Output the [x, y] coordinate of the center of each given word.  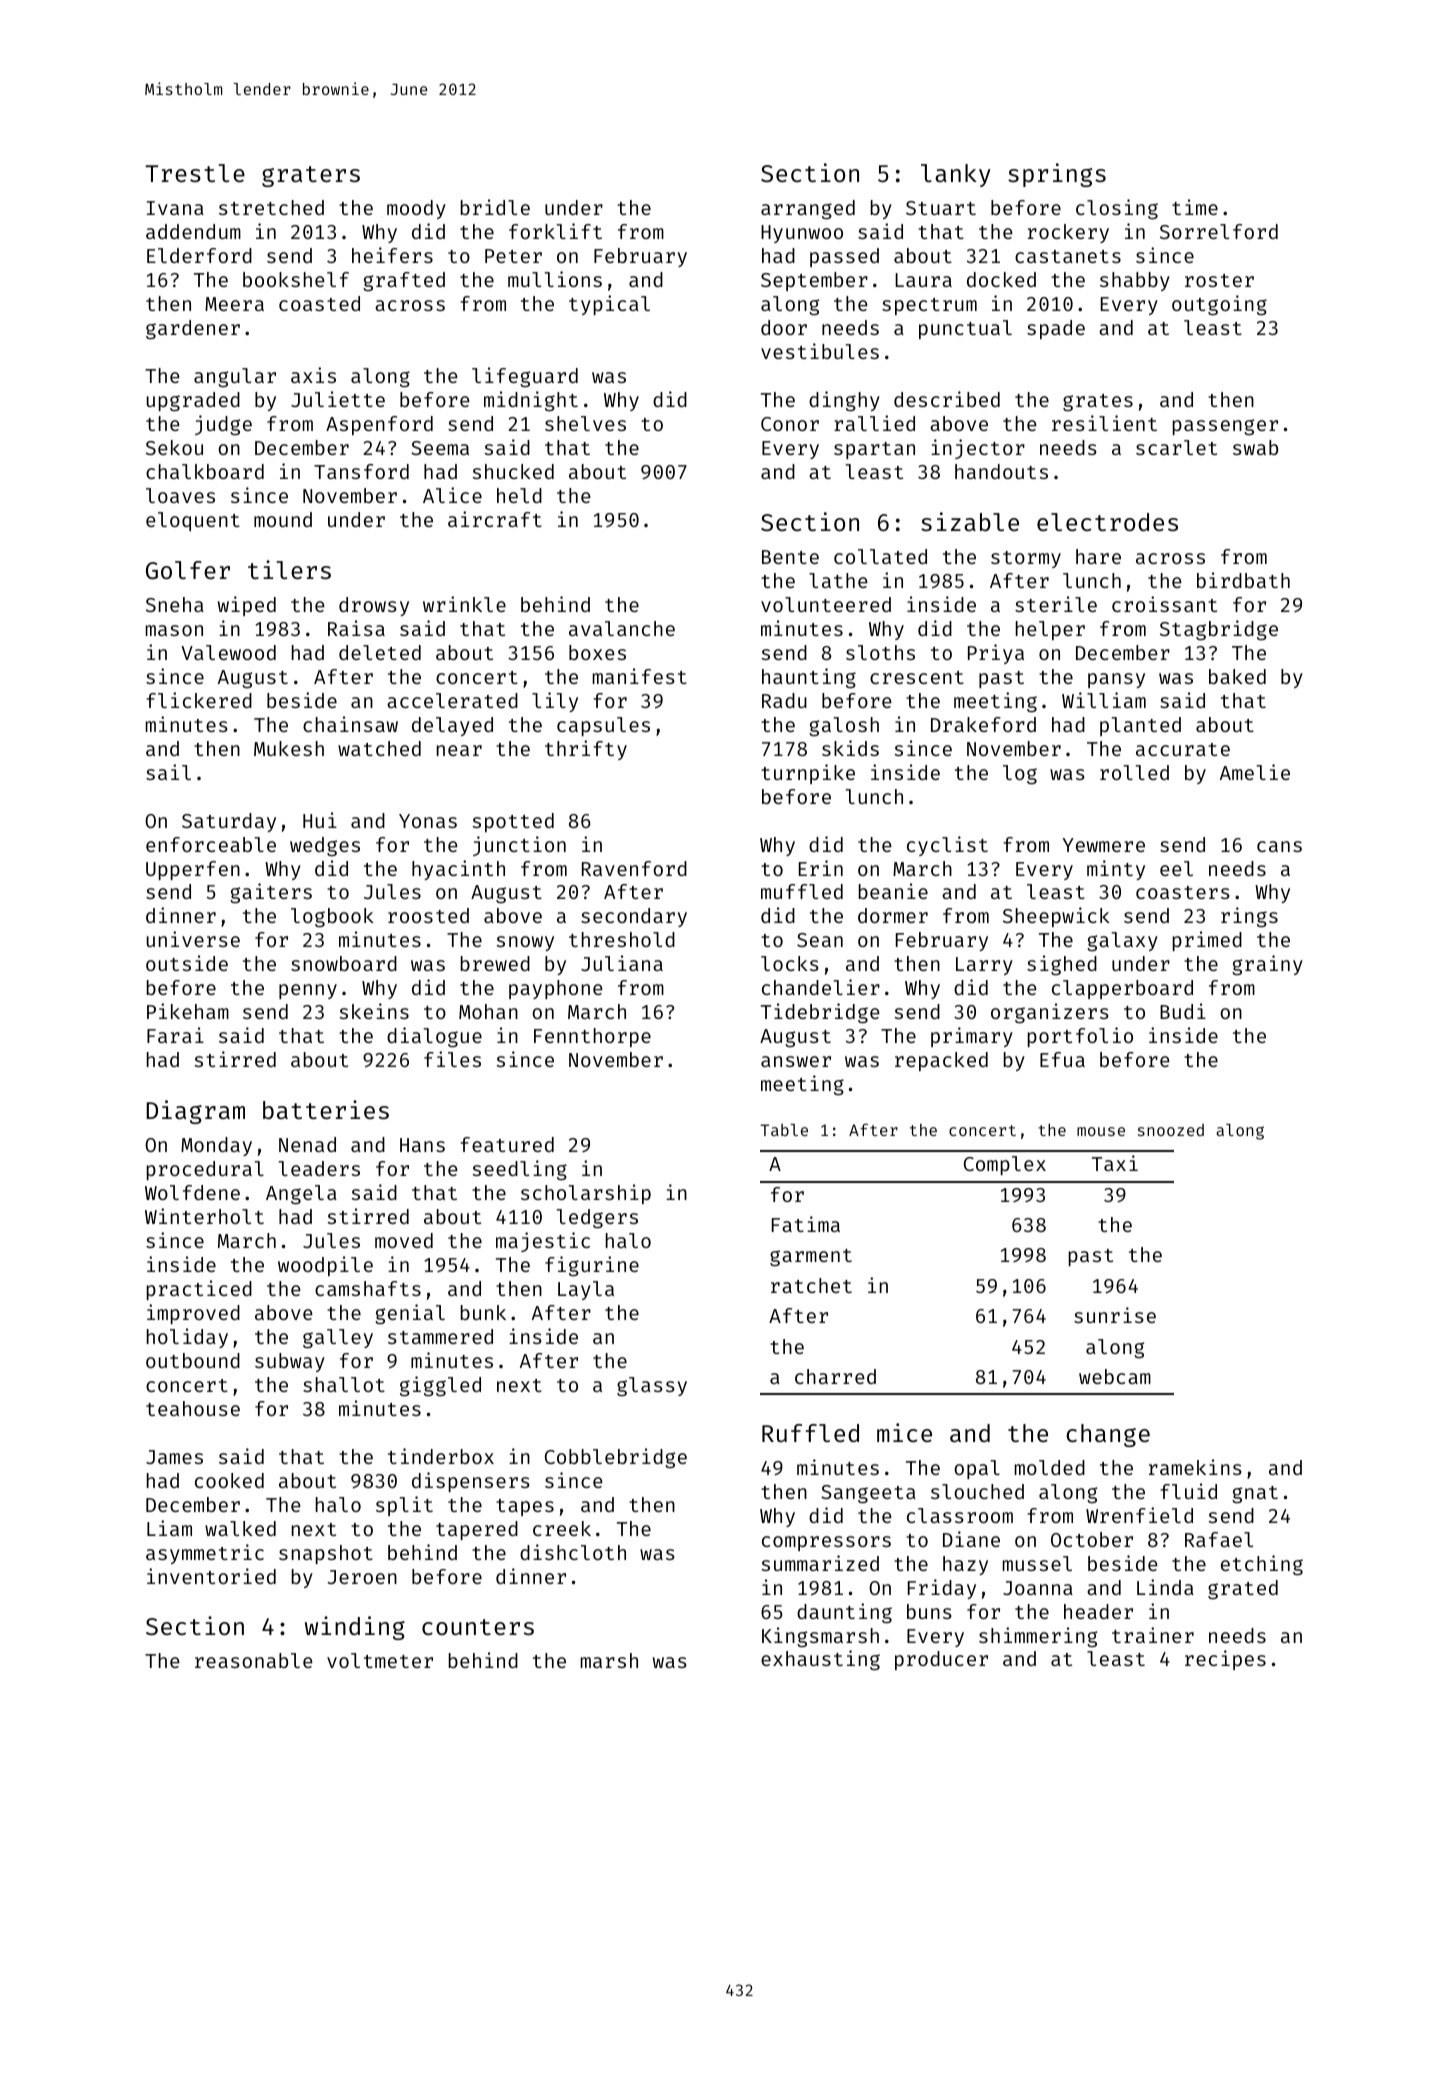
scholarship [586, 1194]
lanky [956, 175]
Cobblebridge [616, 1458]
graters [311, 176]
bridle [495, 207]
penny [308, 991]
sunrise [1115, 1315]
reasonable [254, 1660]
